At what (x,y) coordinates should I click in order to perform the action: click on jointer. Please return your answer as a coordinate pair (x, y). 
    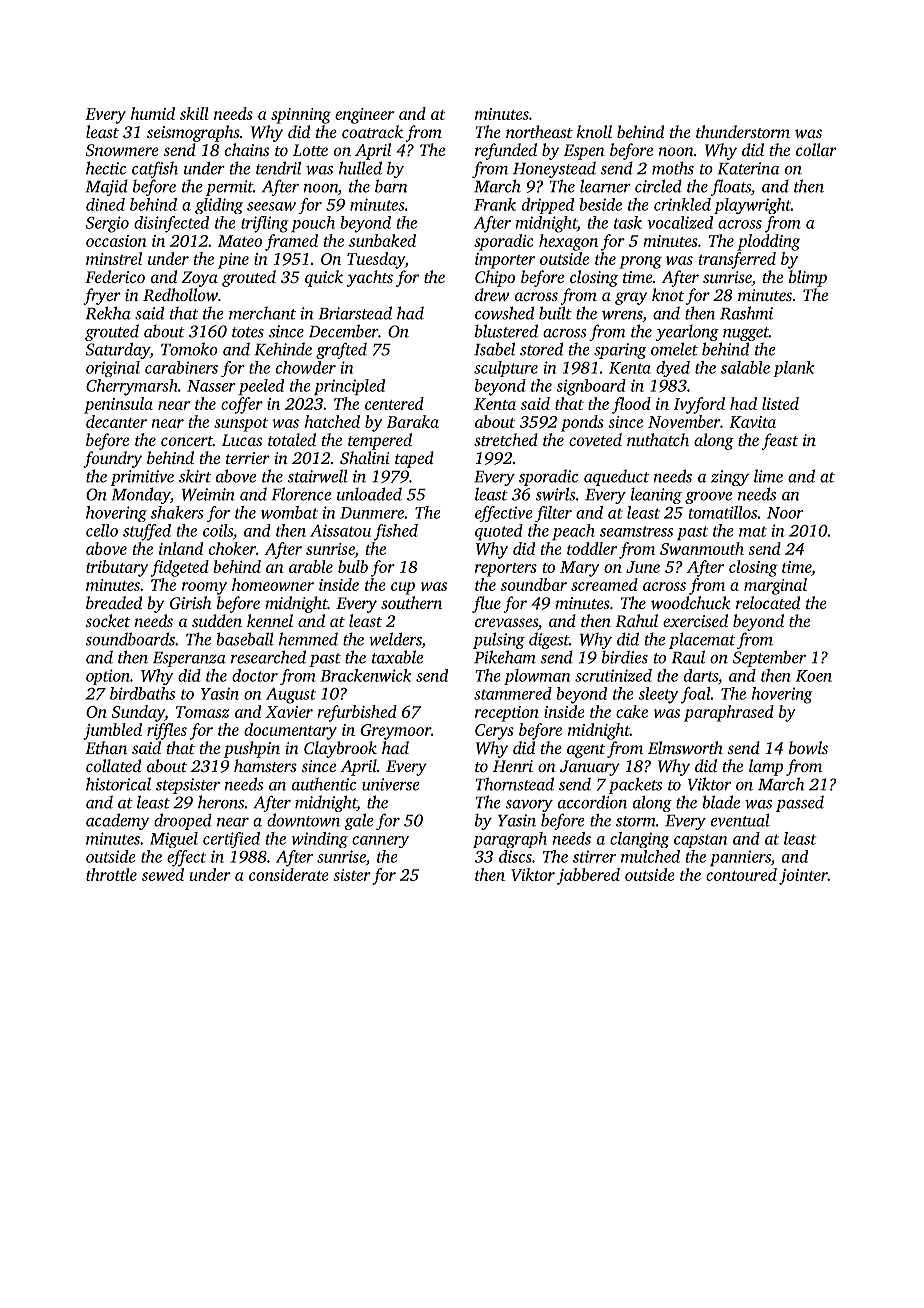
    Looking at the image, I should click on (803, 877).
